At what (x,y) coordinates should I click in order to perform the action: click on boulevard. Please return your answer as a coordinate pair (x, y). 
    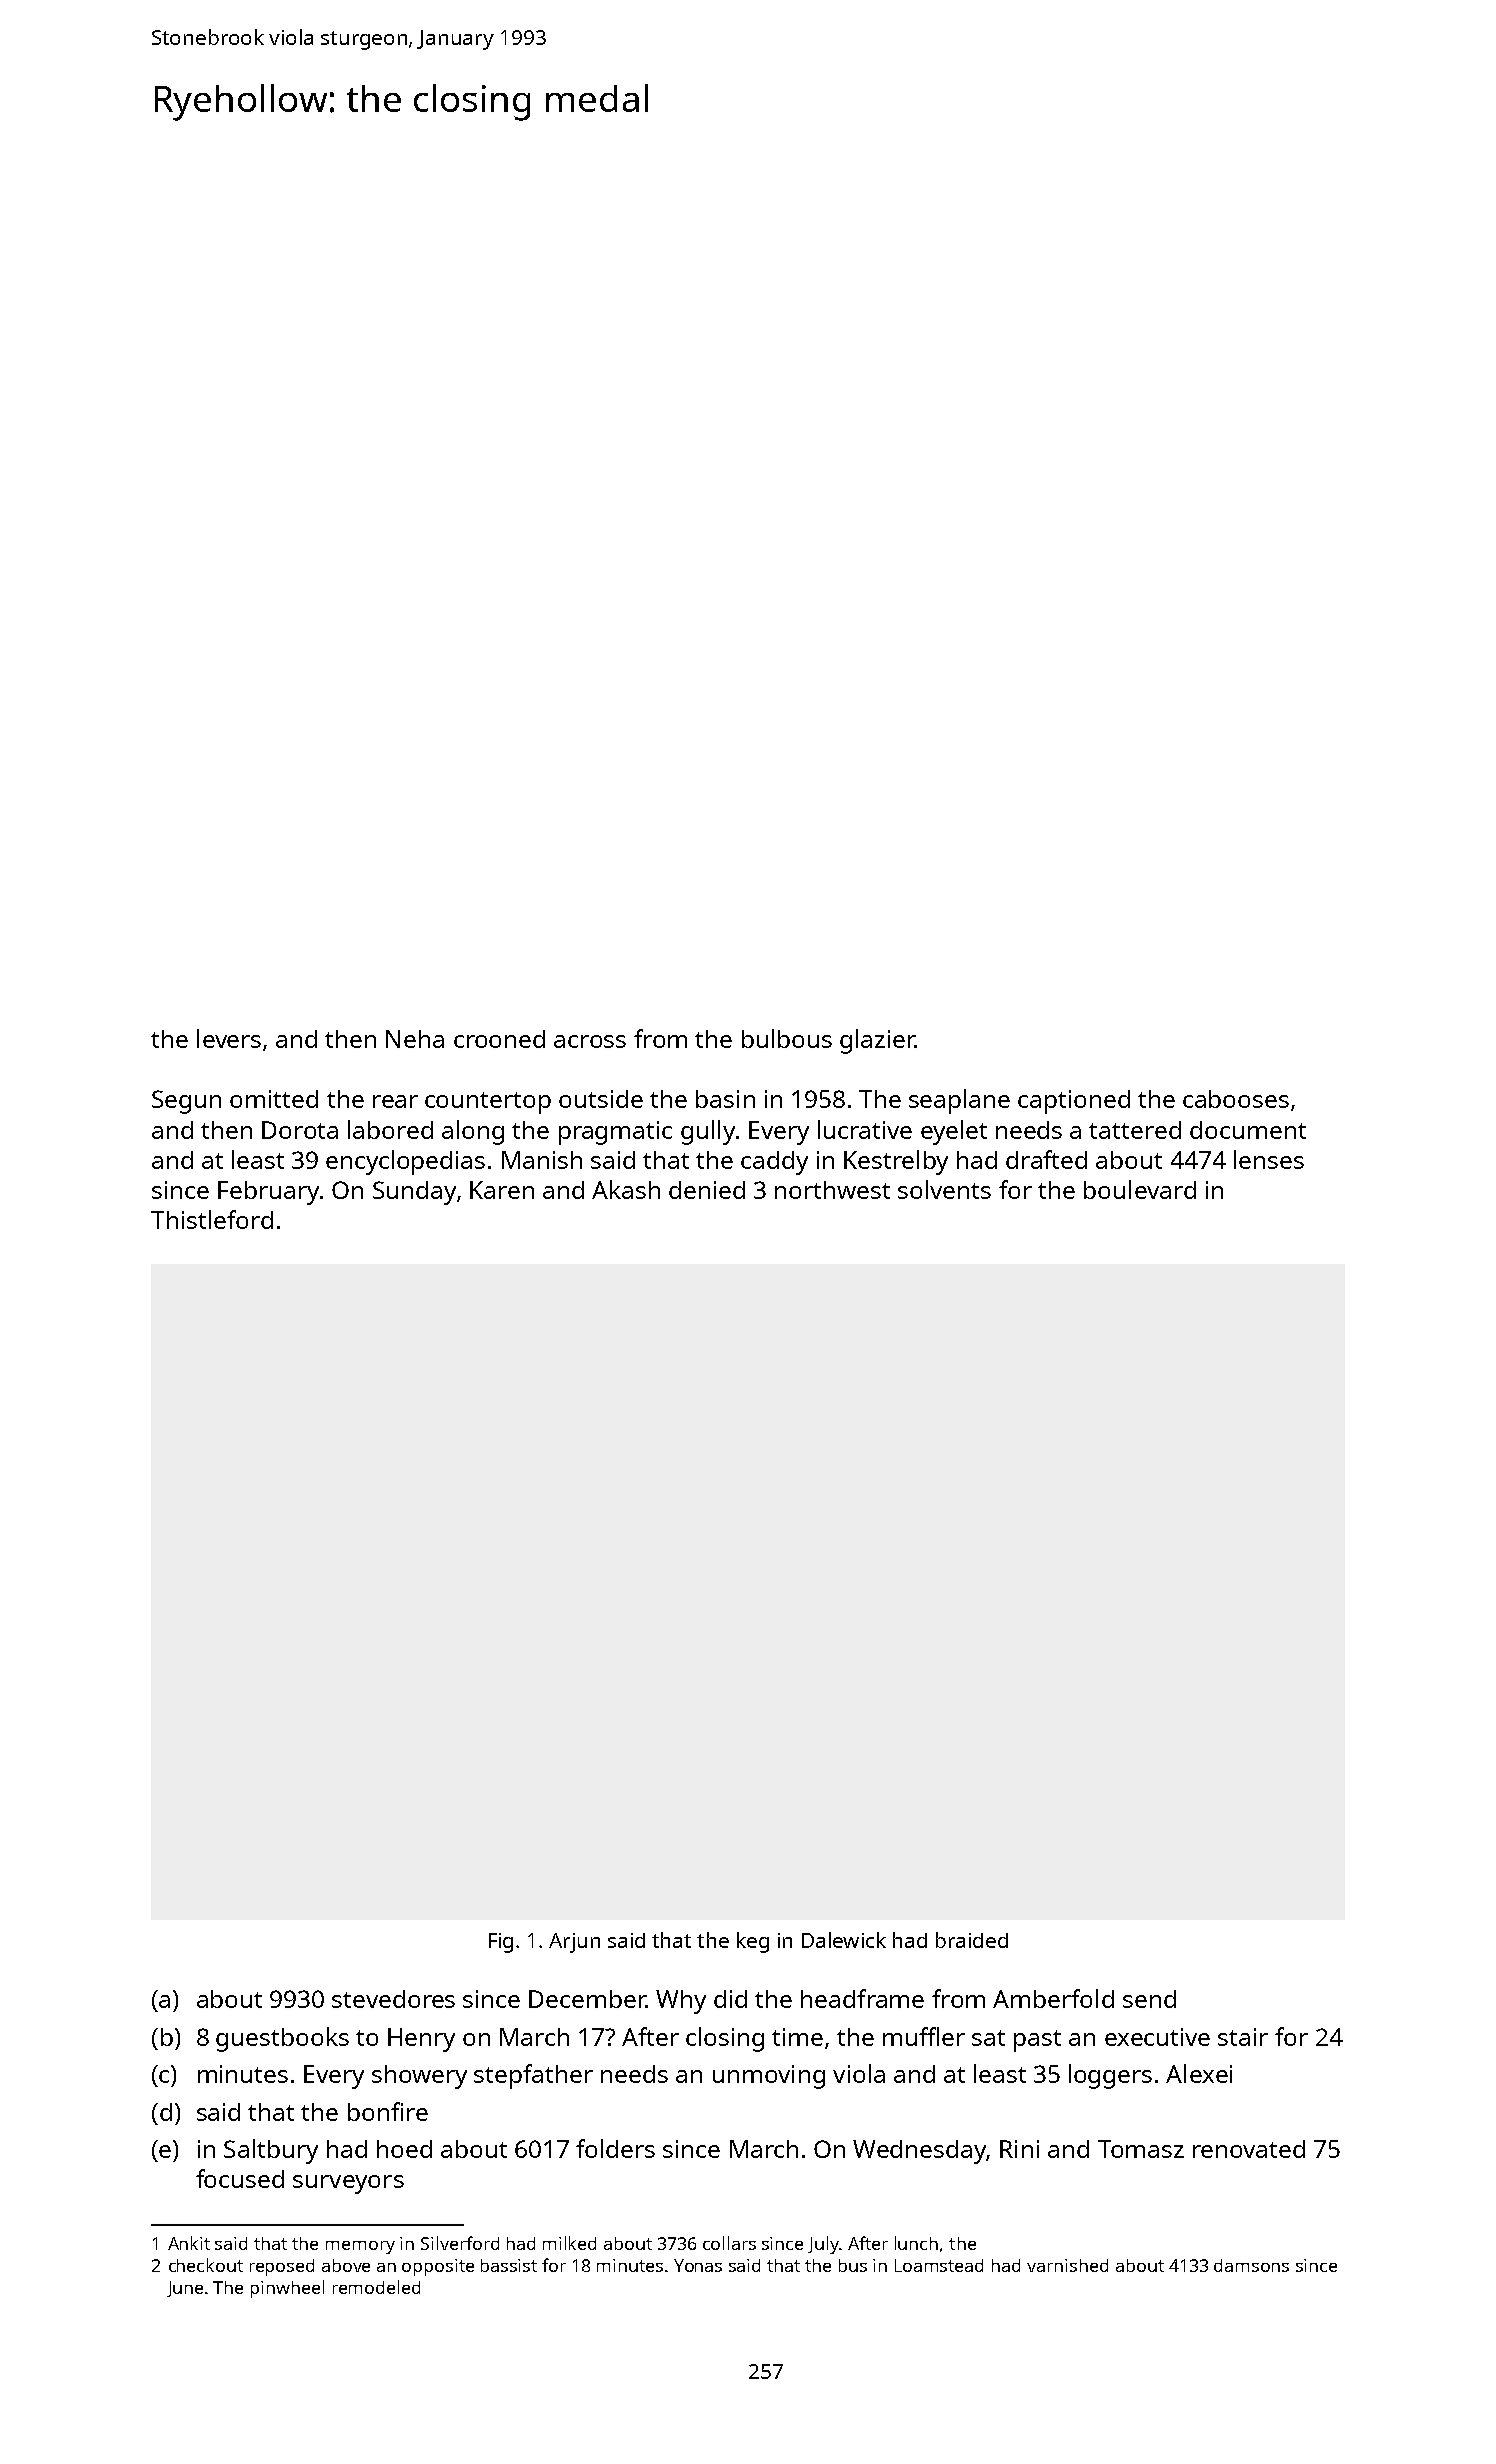
    Looking at the image, I should click on (1140, 1189).
